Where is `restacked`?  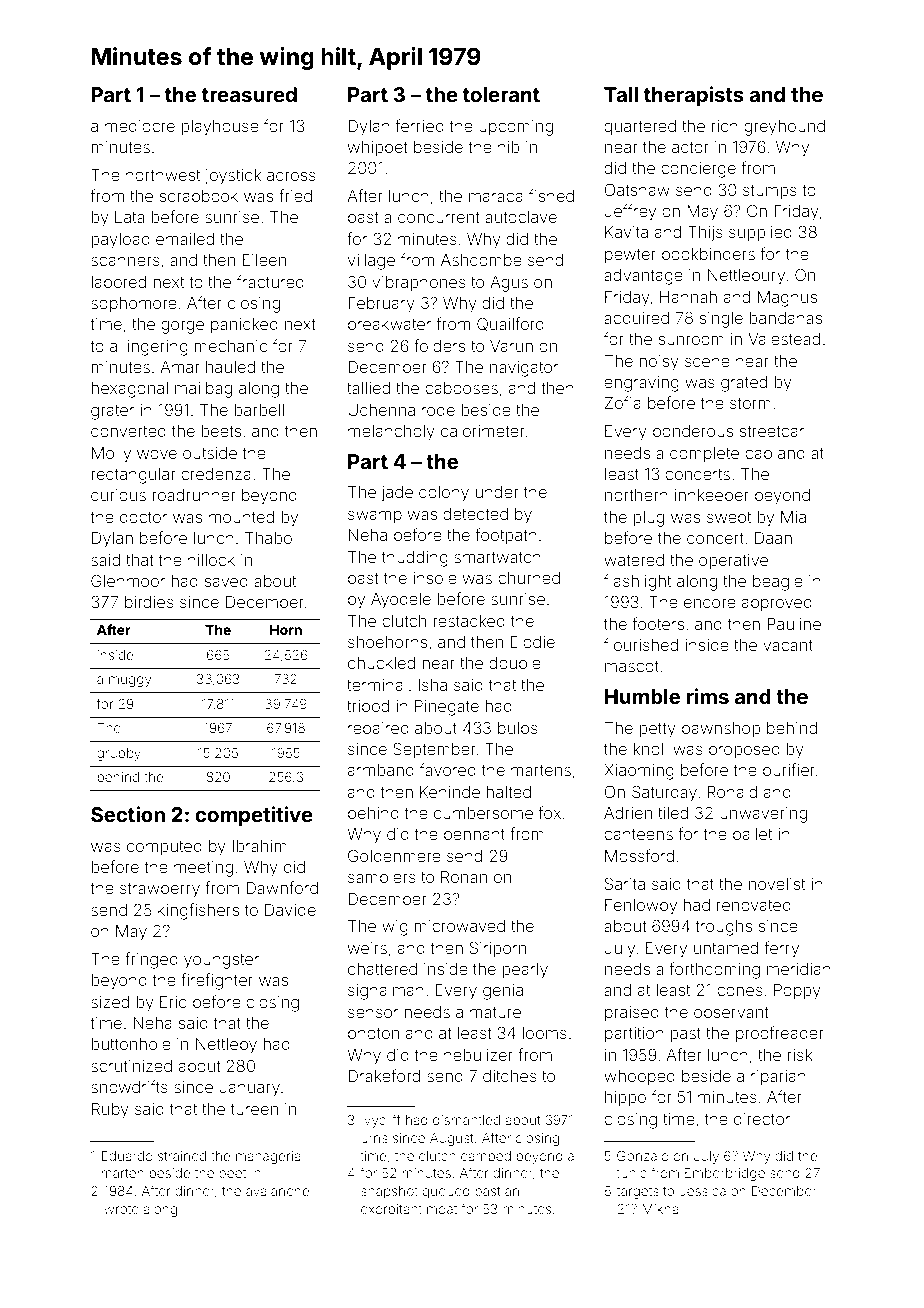 restacked is located at coordinates (469, 621).
